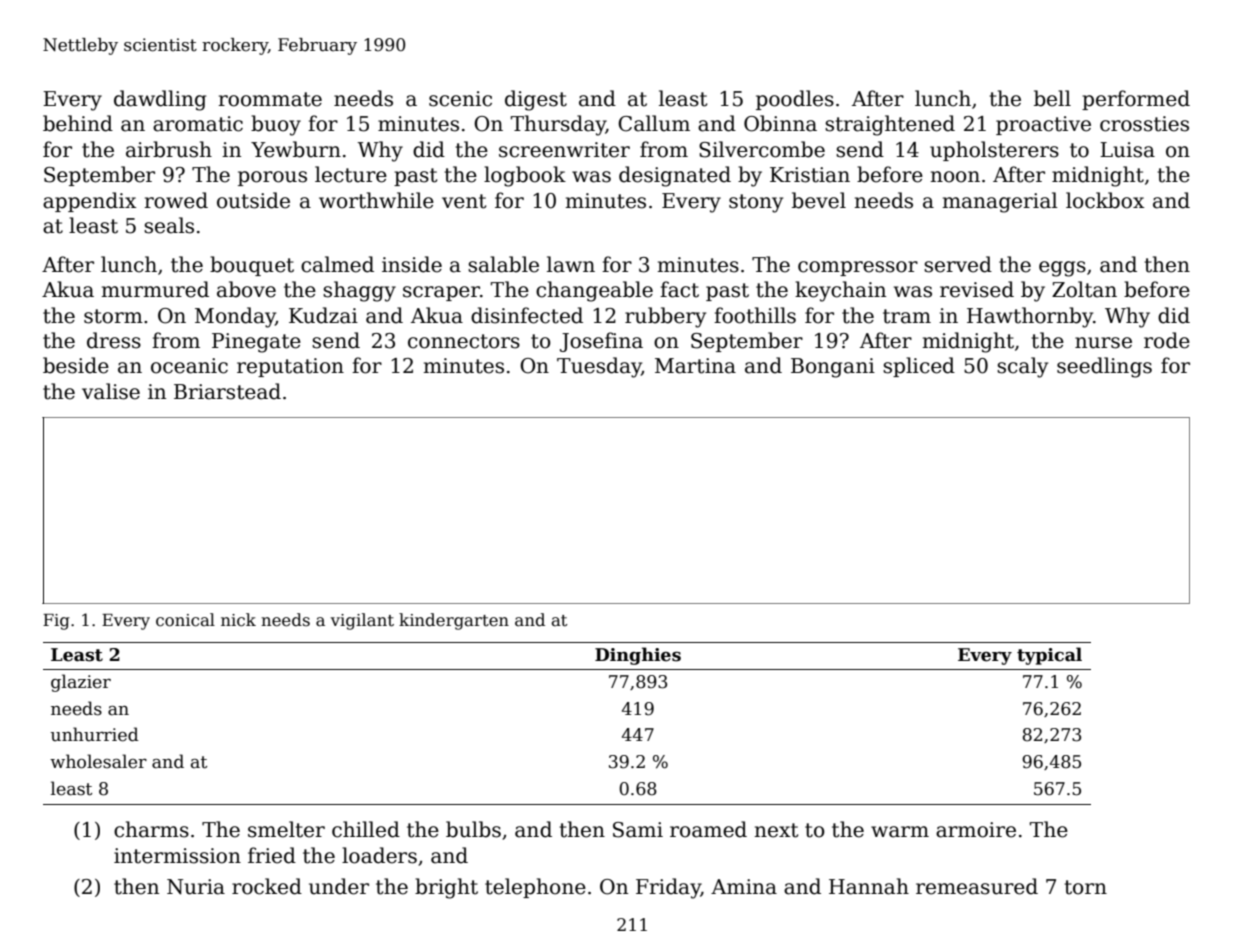 This image has height=952, width=1233. Describe the element at coordinates (869, 886) in the image. I see `Hannah` at that location.
